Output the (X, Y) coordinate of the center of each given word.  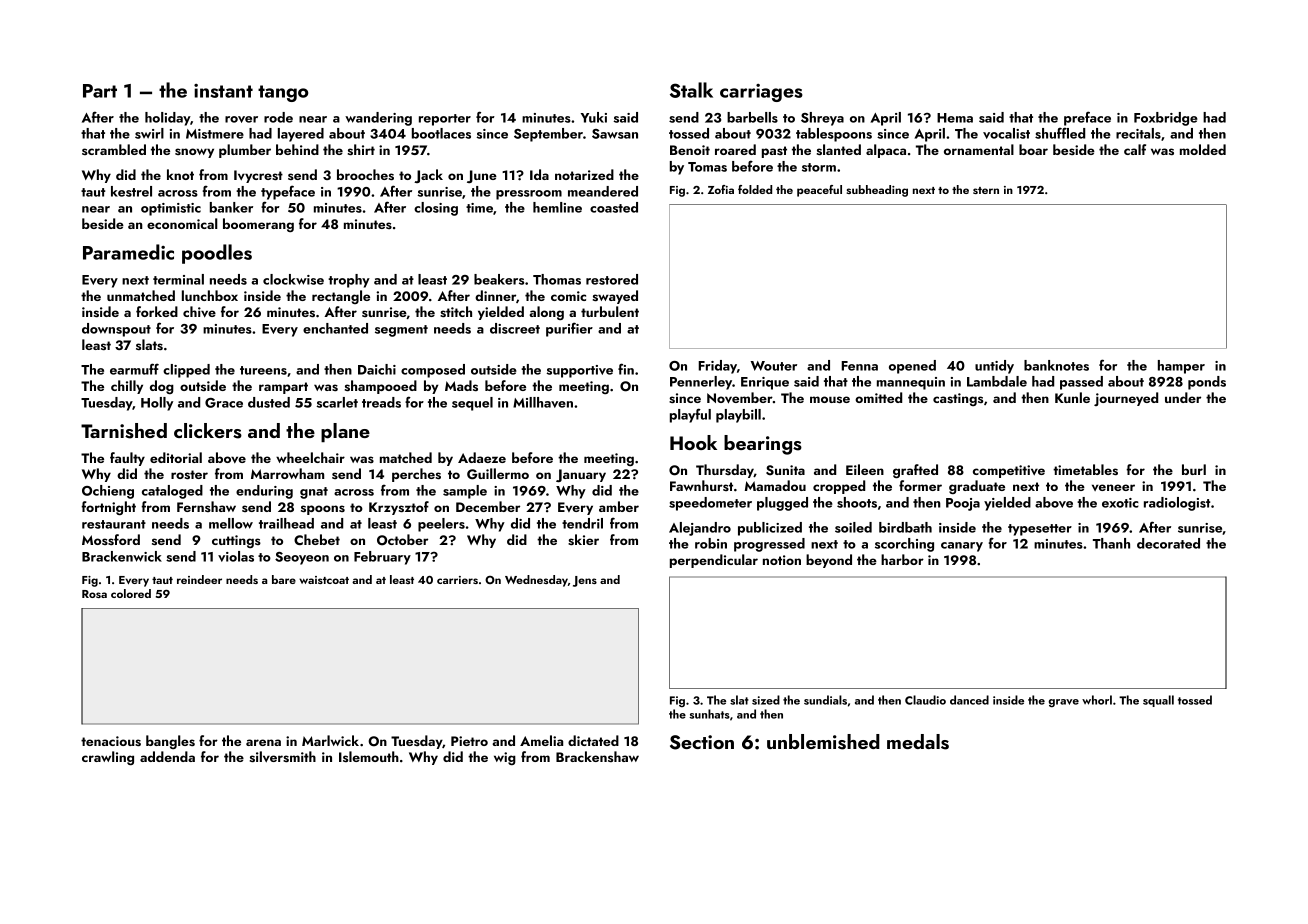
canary (962, 547)
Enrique (765, 383)
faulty (127, 459)
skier (583, 539)
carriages (761, 93)
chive (199, 312)
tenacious (111, 741)
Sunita (785, 470)
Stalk (691, 90)
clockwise (293, 279)
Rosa (94, 594)
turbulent (610, 311)
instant (223, 91)
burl (1194, 469)
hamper (1181, 367)
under (1183, 397)
